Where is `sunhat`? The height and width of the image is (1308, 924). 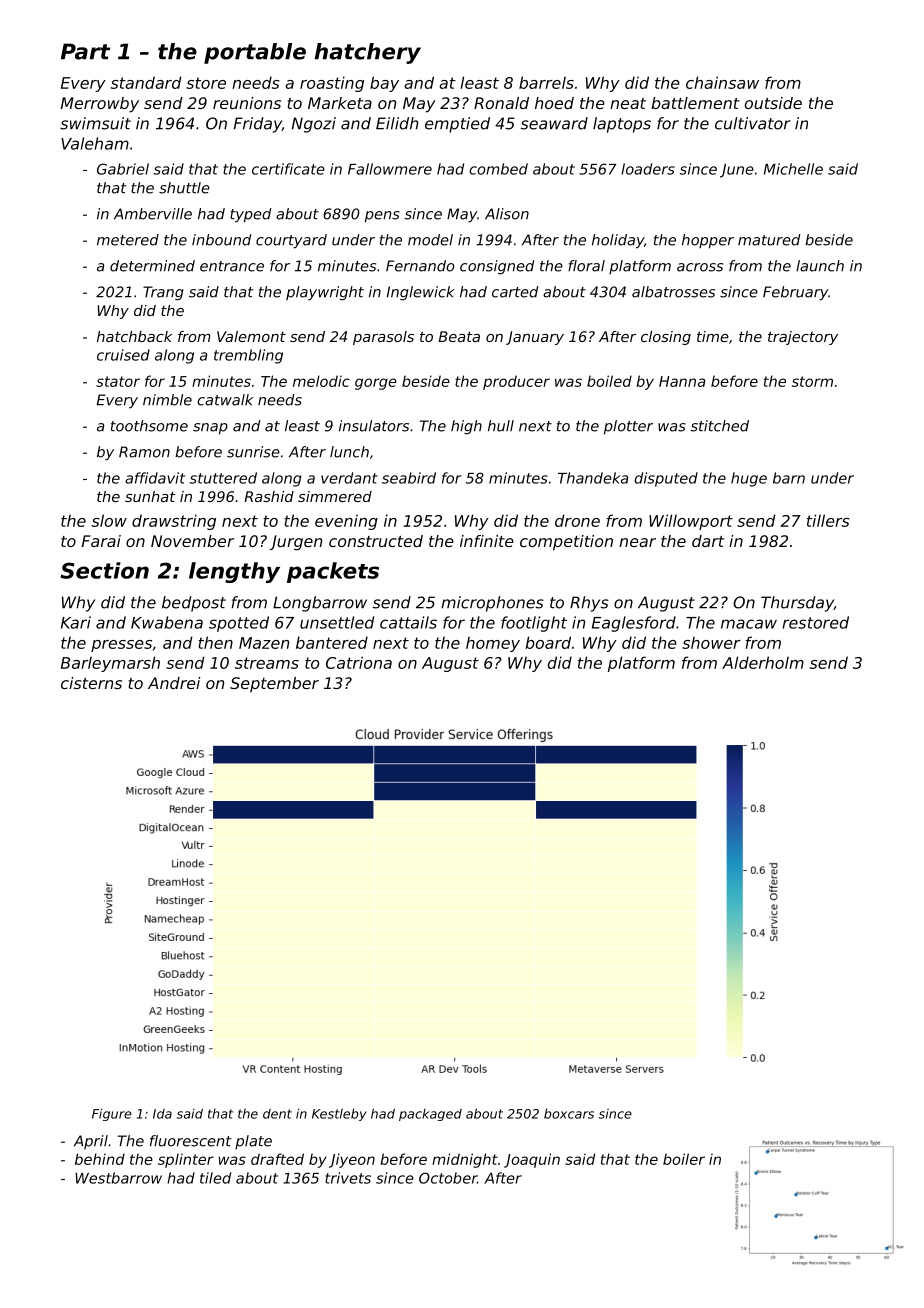
sunhat is located at coordinates (150, 496).
